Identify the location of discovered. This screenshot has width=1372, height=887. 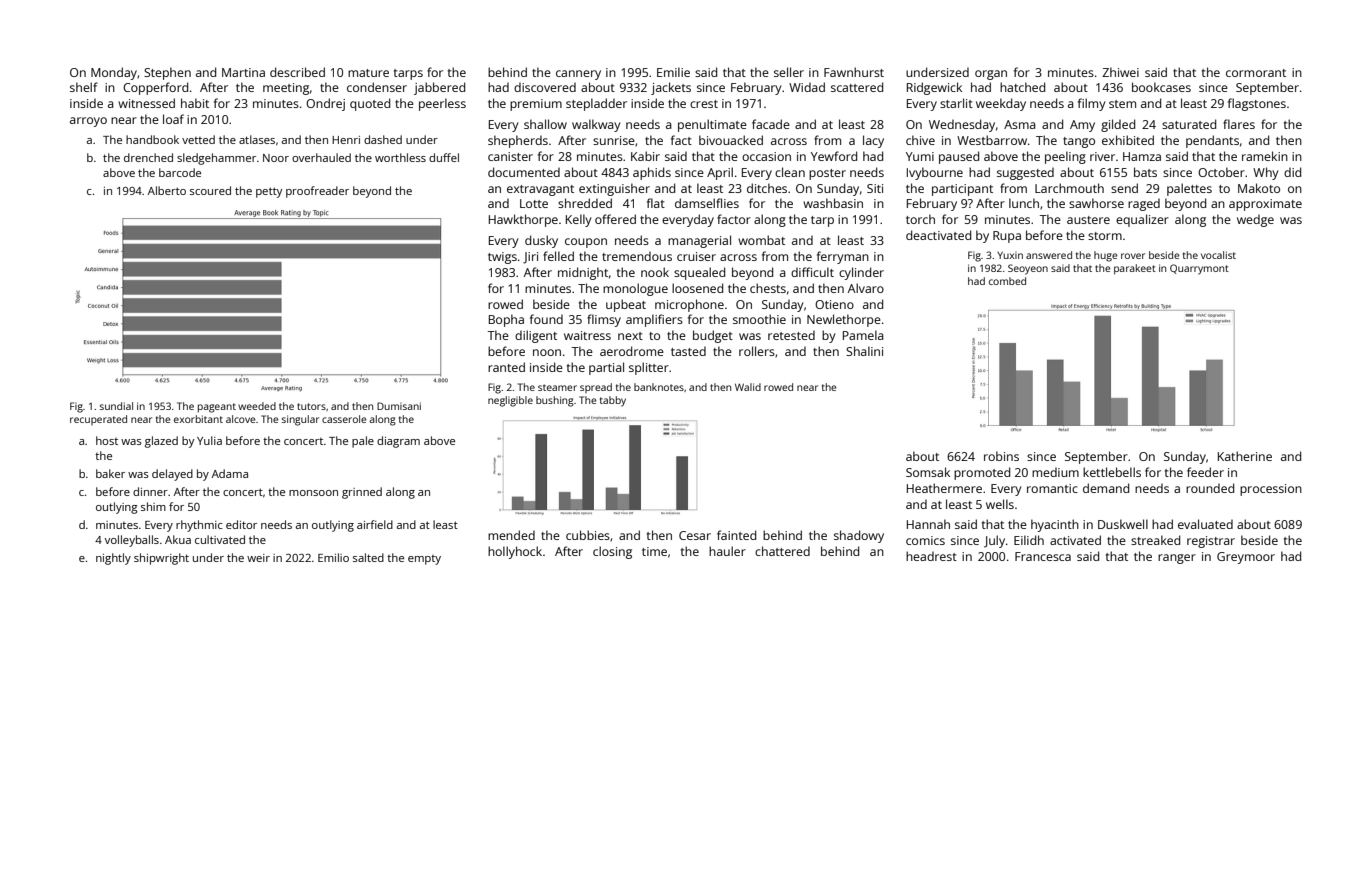
(545, 87).
